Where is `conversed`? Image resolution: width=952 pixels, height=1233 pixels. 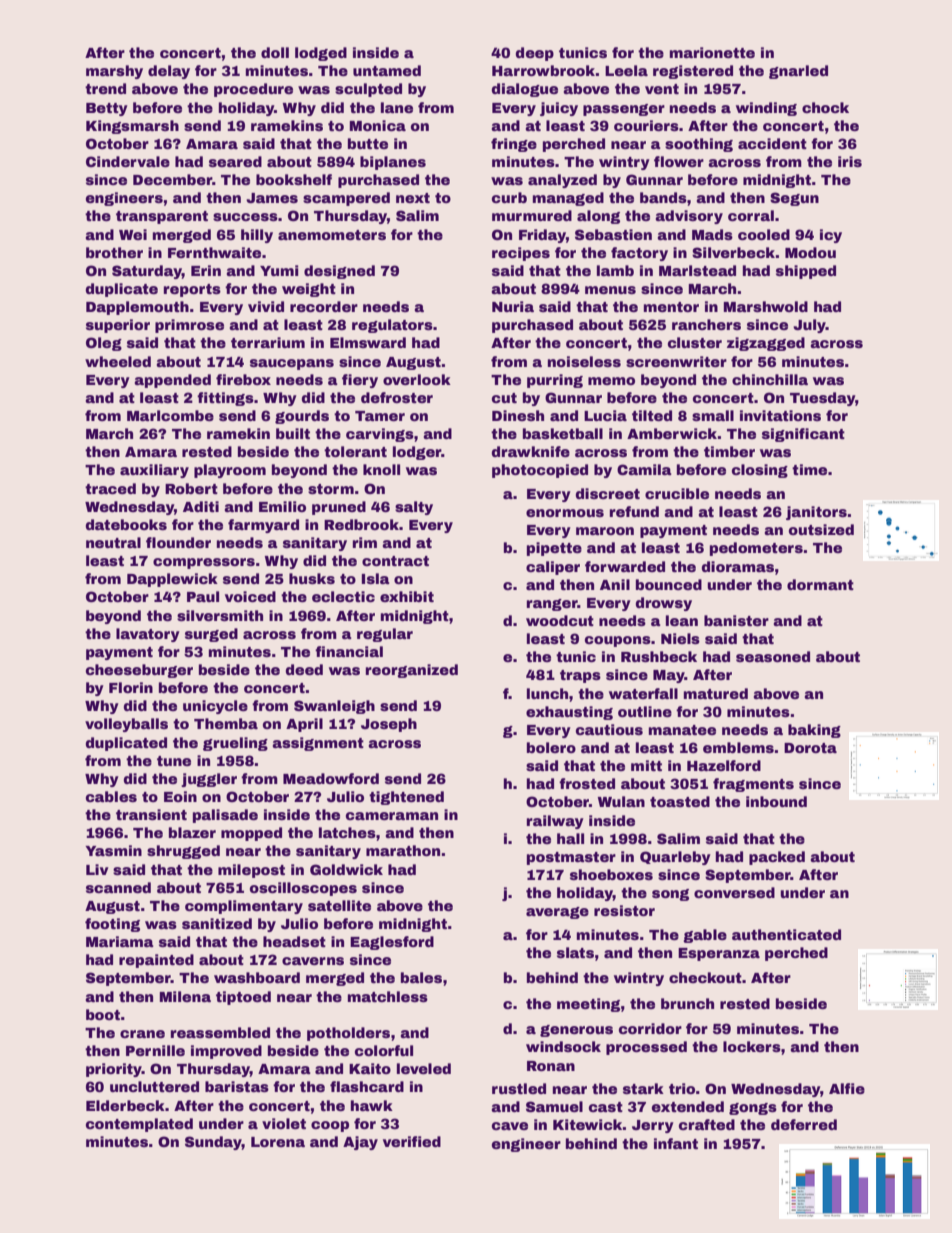
conversed is located at coordinates (734, 892).
